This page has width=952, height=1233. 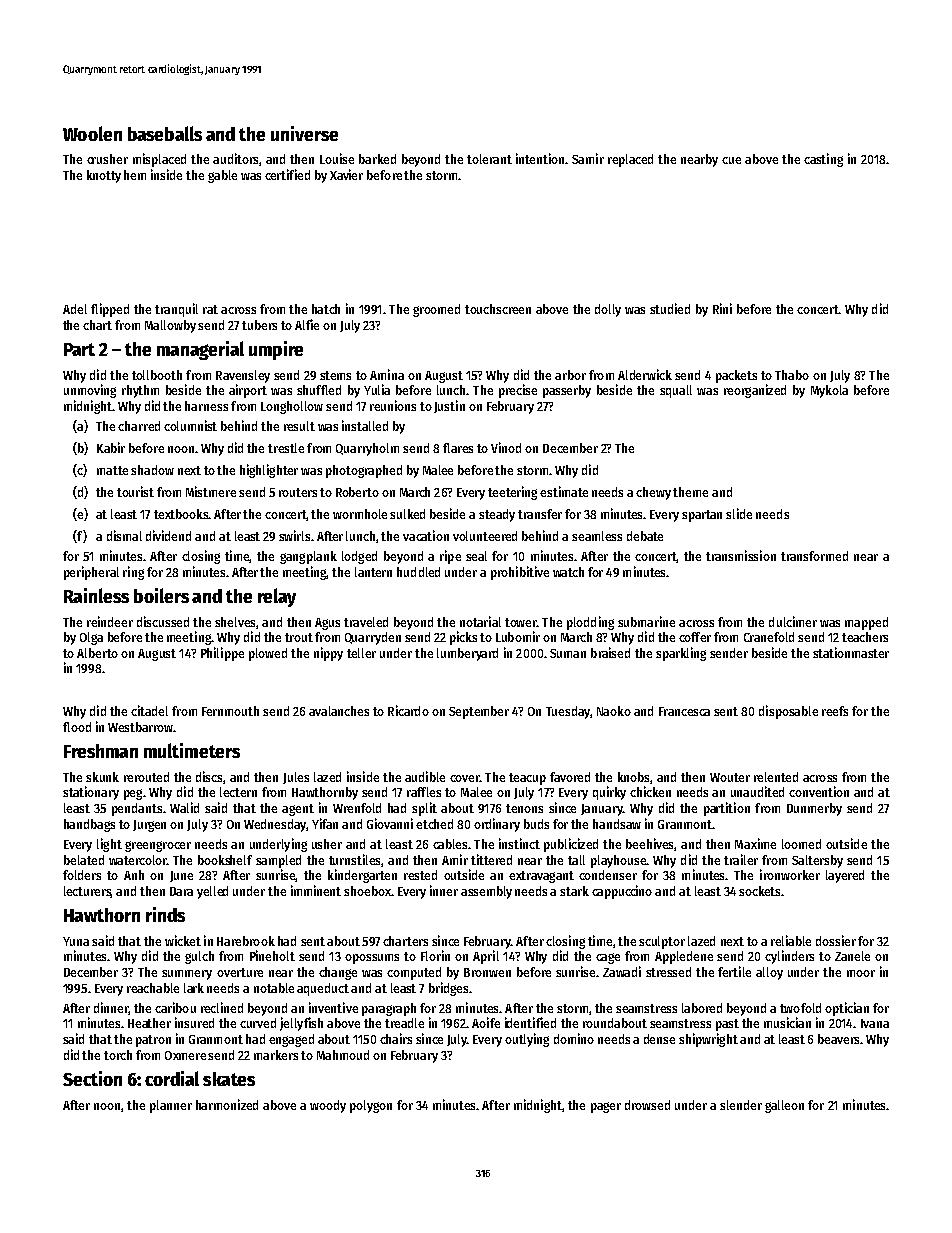 I want to click on casting, so click(x=823, y=160).
